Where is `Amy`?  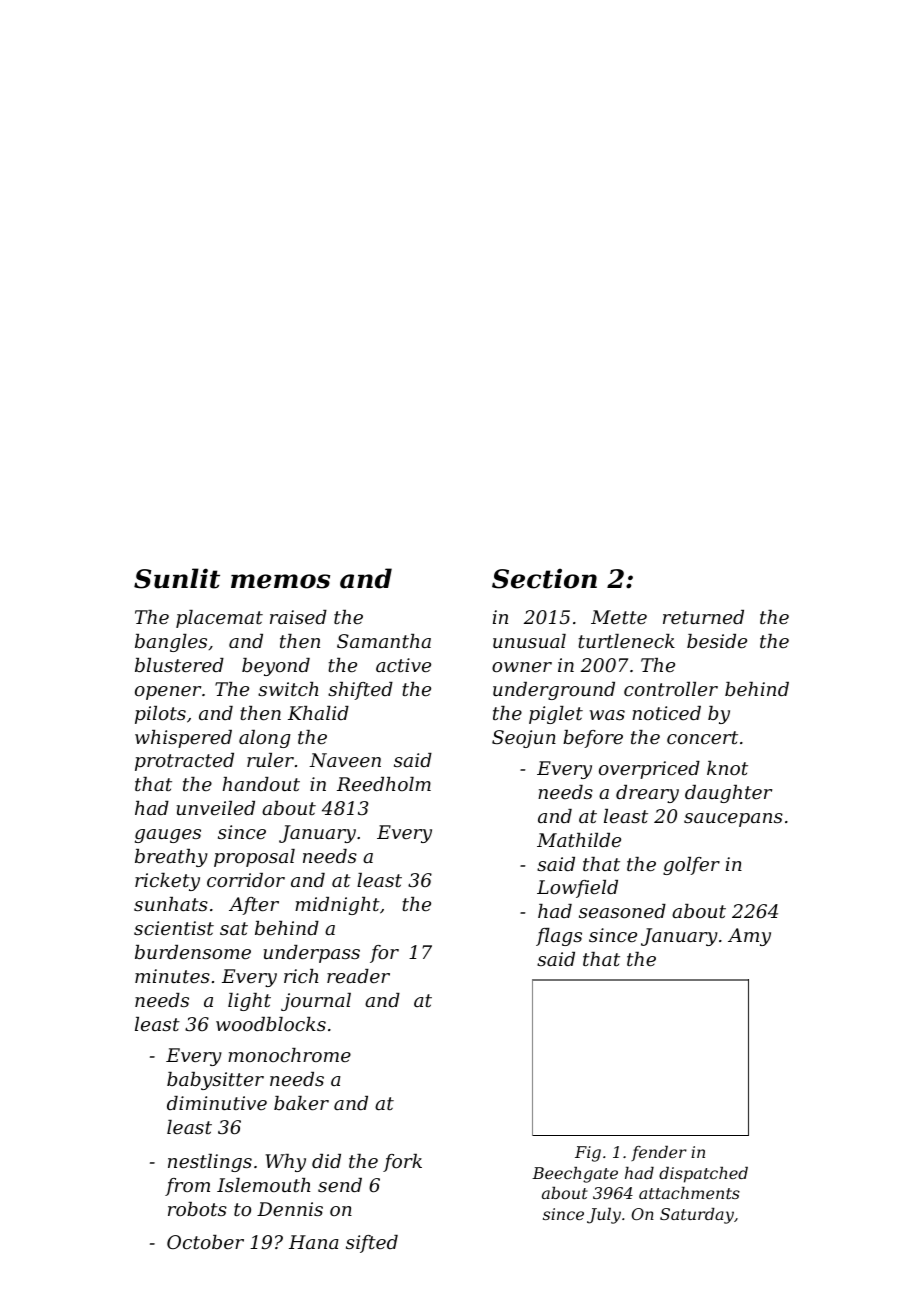 Amy is located at coordinates (749, 937).
